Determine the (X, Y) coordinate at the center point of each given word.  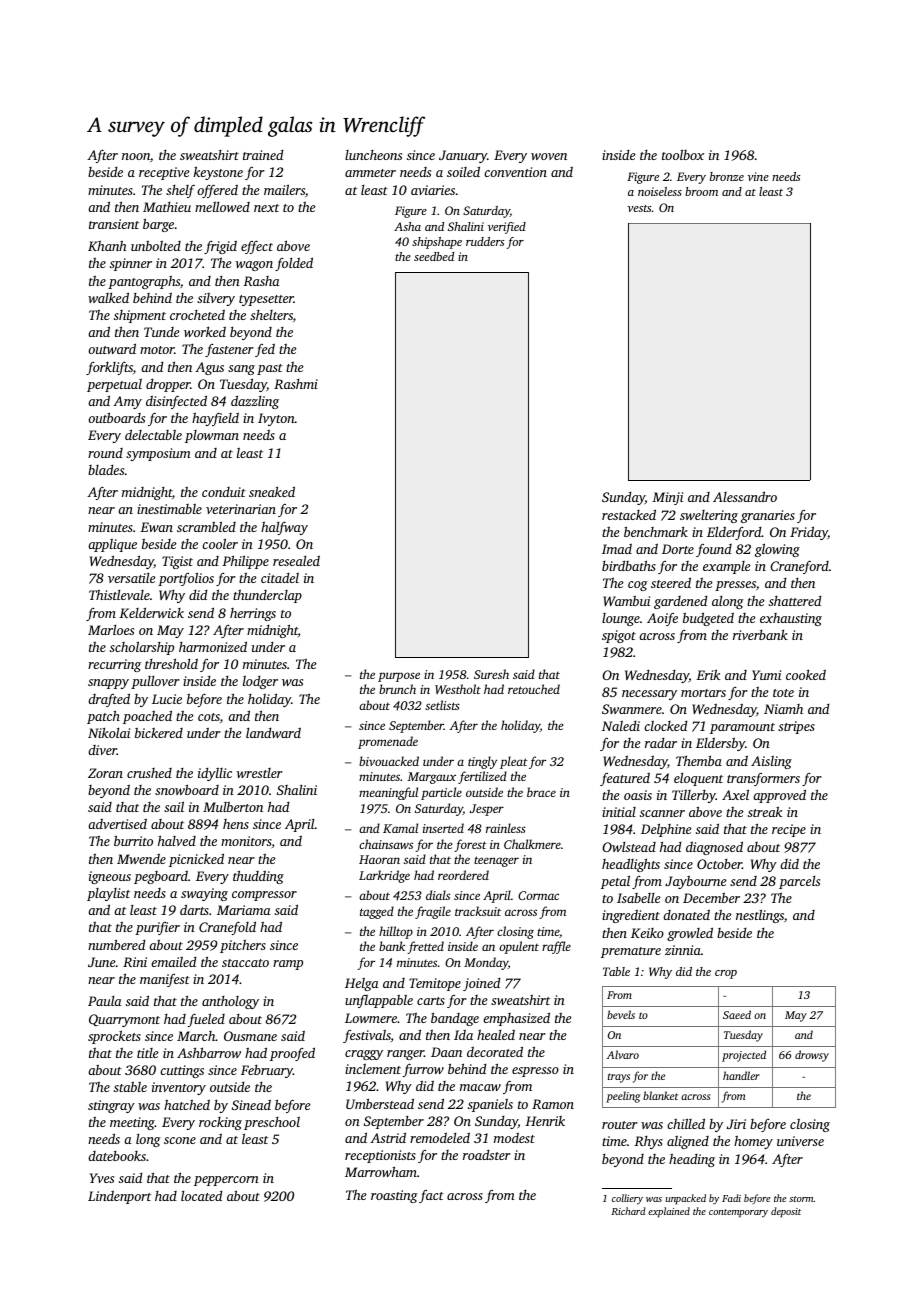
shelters (271, 315)
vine (758, 176)
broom (701, 191)
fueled (206, 1020)
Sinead (251, 1105)
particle (441, 793)
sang (241, 370)
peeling (623, 1097)
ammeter (370, 173)
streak (765, 811)
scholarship (142, 648)
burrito (133, 840)
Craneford (799, 567)
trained (263, 155)
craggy (364, 1055)
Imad (617, 549)
